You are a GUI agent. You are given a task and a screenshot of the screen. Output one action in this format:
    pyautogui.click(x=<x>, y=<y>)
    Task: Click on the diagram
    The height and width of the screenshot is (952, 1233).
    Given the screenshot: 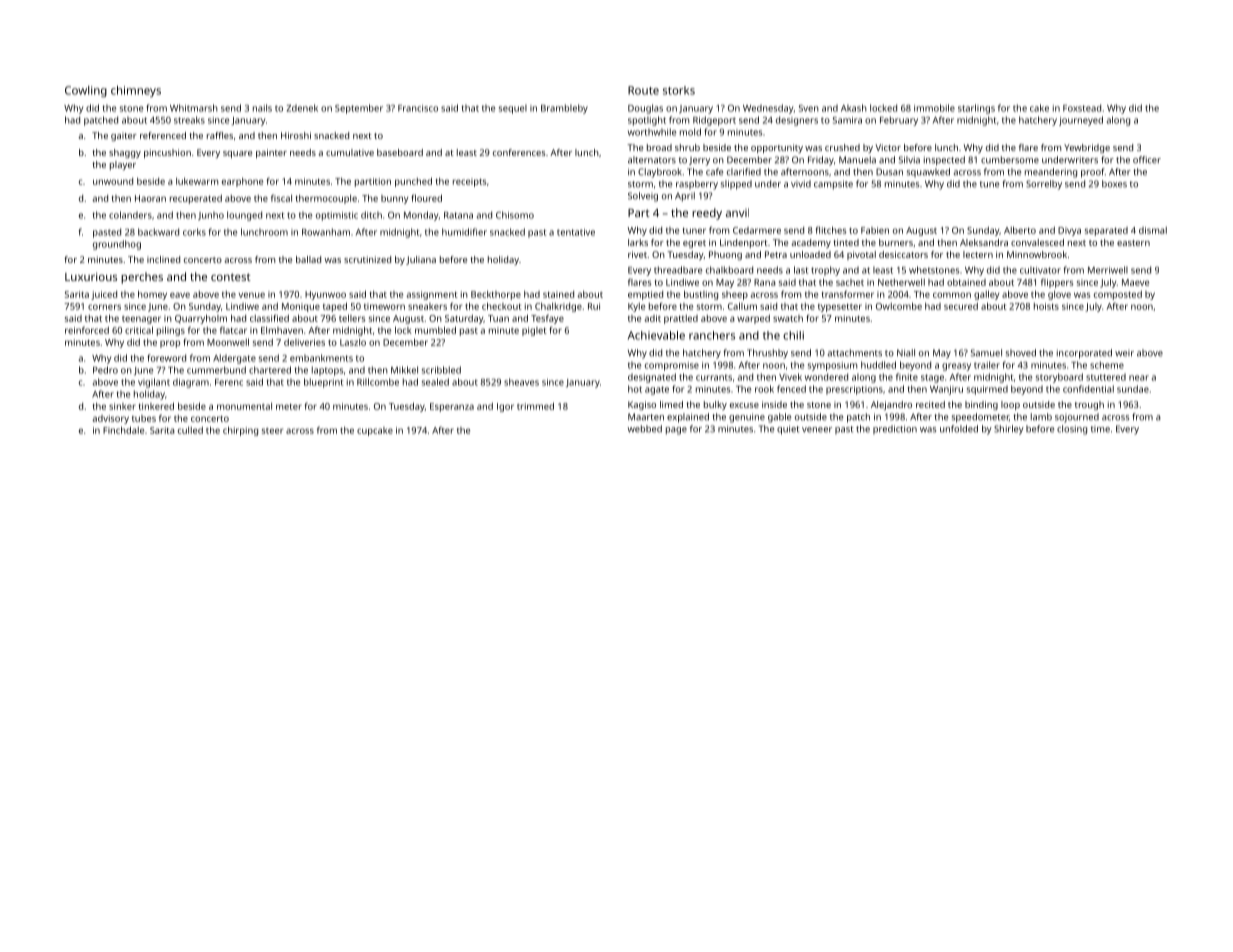 What is the action you would take?
    pyautogui.click(x=191, y=383)
